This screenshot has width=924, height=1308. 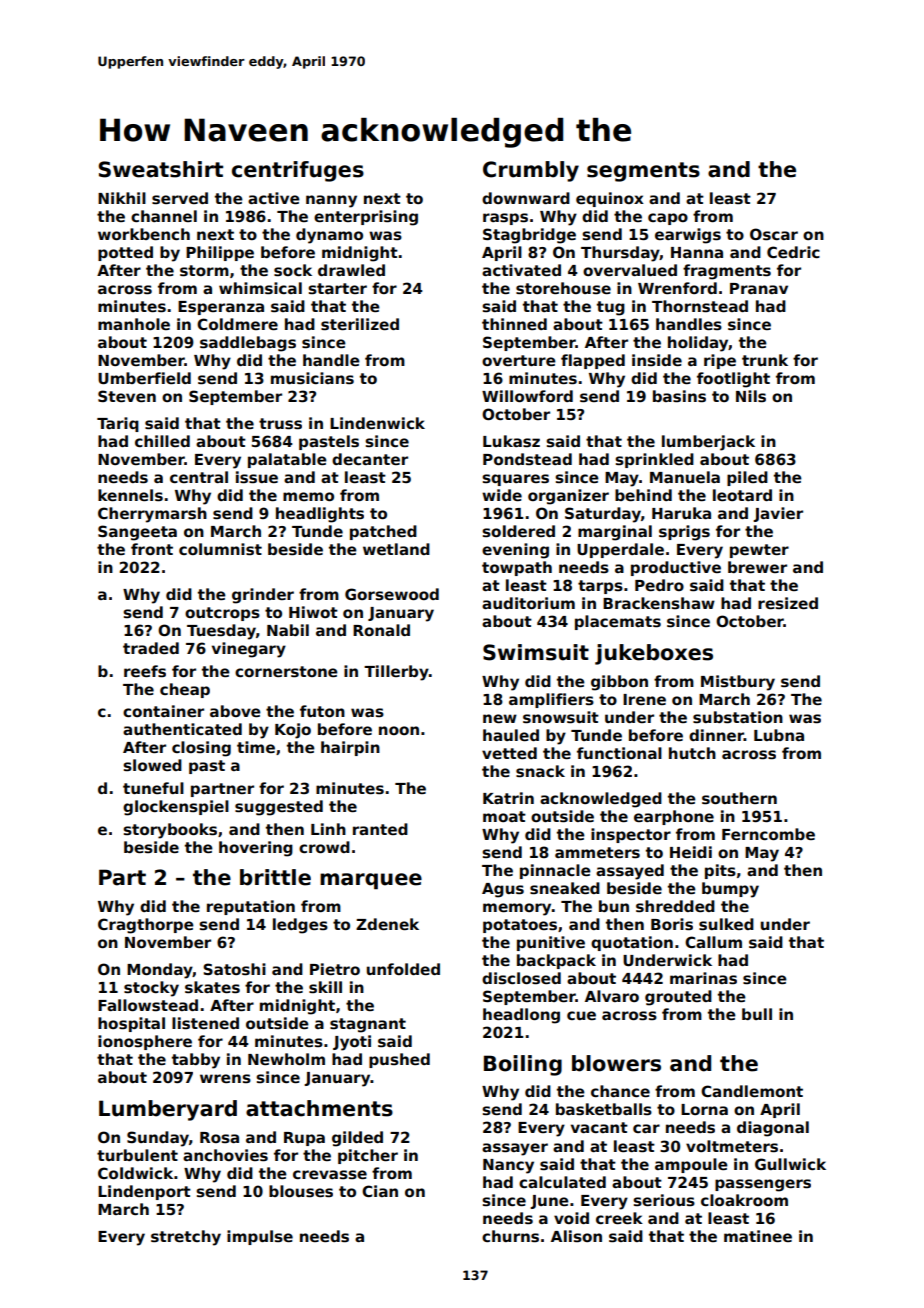 What do you see at coordinates (377, 423) in the screenshot?
I see `Lindenwick` at bounding box center [377, 423].
